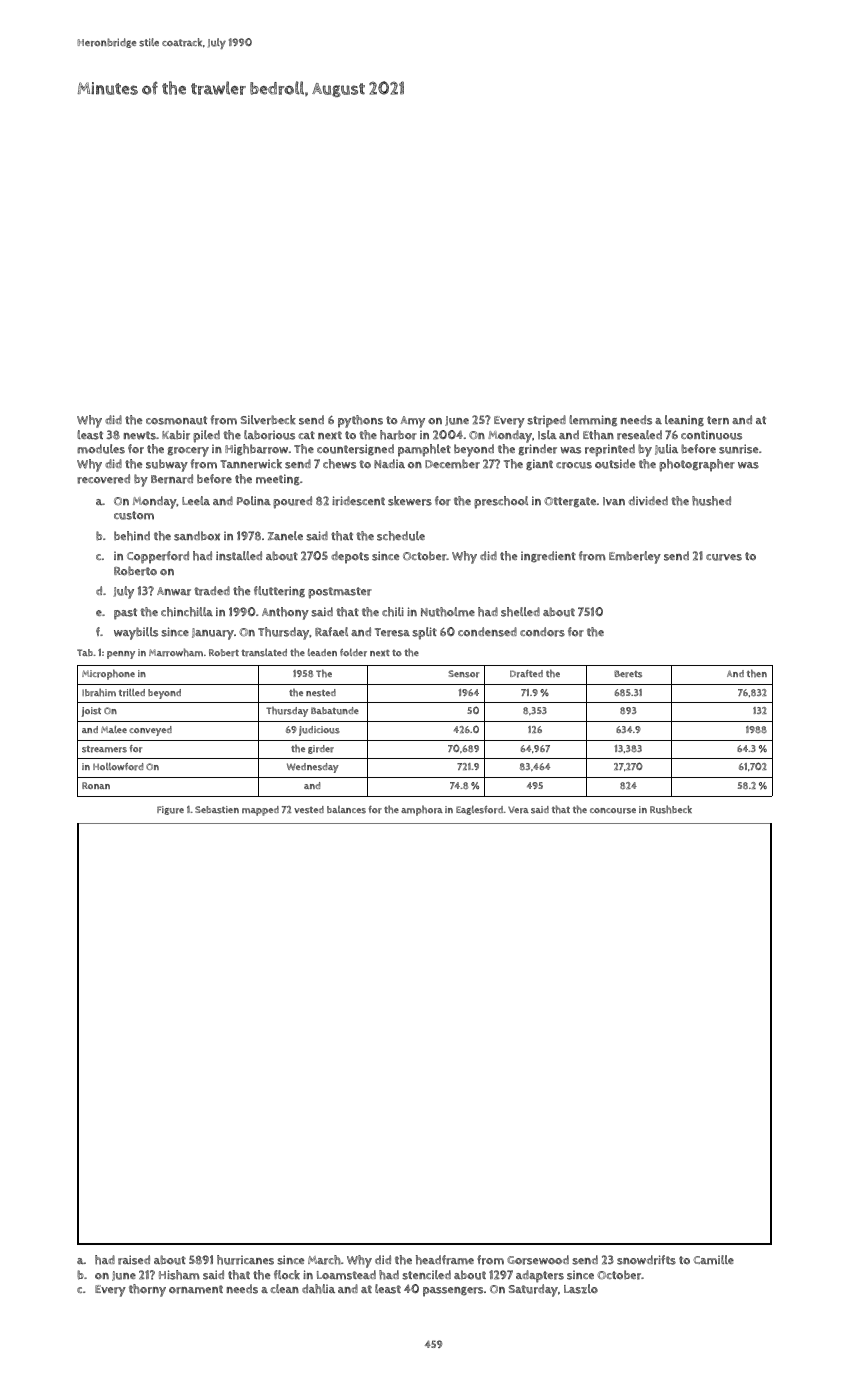 The height and width of the screenshot is (1400, 849). Describe the element at coordinates (245, 1260) in the screenshot. I see `hurricanes` at that location.
